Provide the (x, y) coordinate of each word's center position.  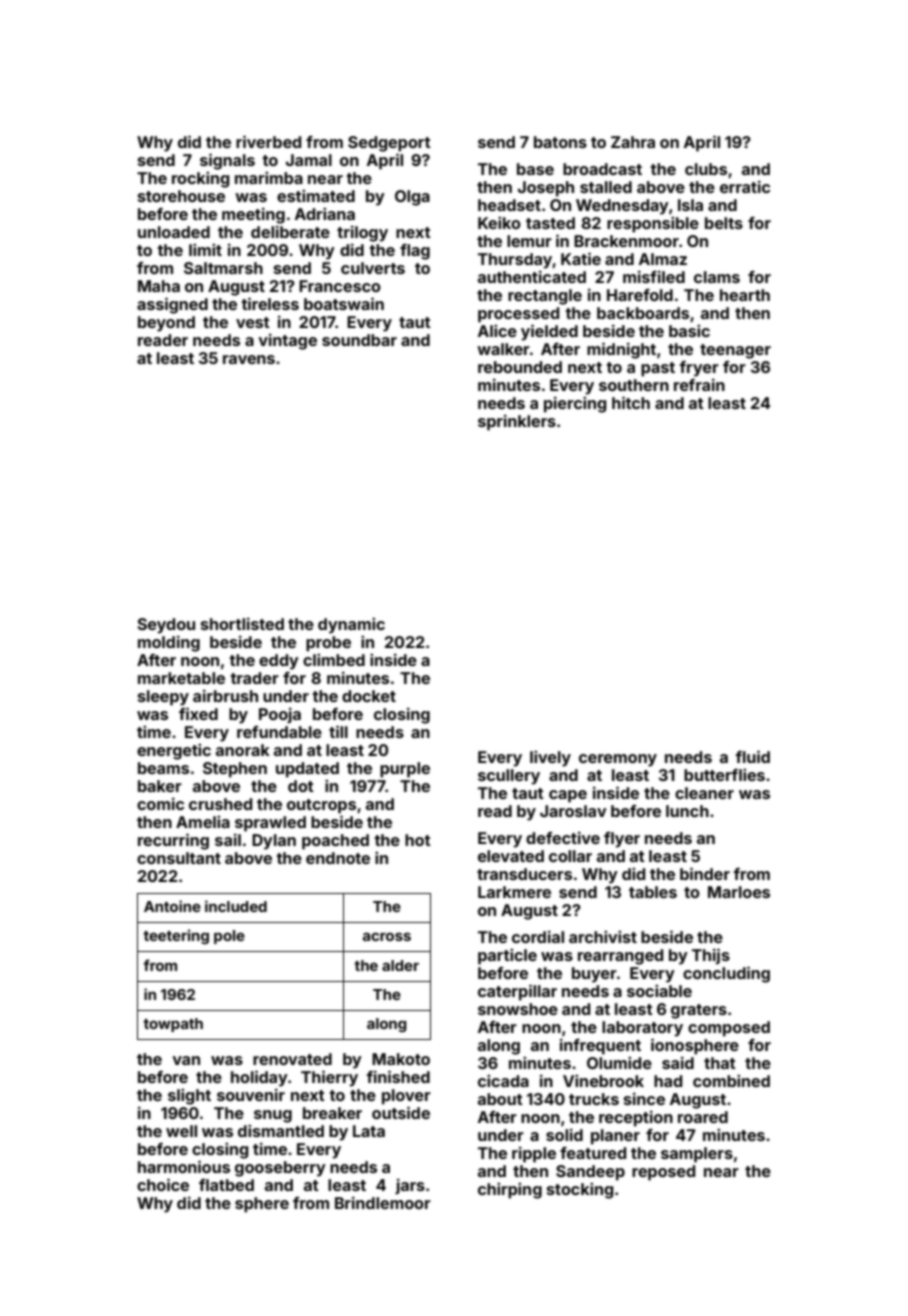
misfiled (654, 276)
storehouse (181, 196)
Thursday (515, 261)
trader (254, 678)
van (186, 1060)
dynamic (351, 625)
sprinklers (517, 422)
